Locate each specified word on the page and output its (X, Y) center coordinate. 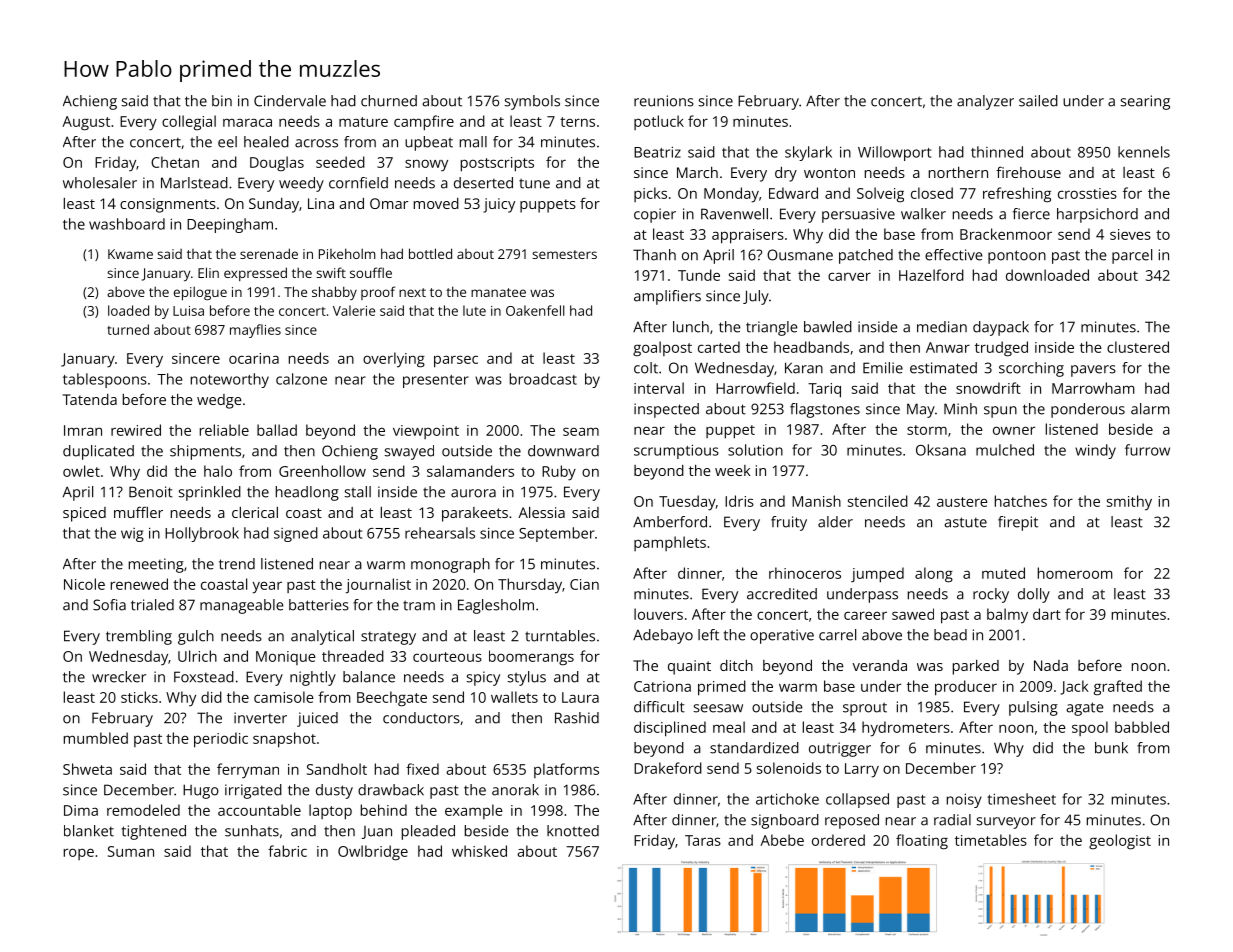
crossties (1087, 193)
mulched (1005, 450)
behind (384, 810)
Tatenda (90, 399)
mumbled (96, 738)
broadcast (543, 379)
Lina (321, 203)
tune (534, 183)
